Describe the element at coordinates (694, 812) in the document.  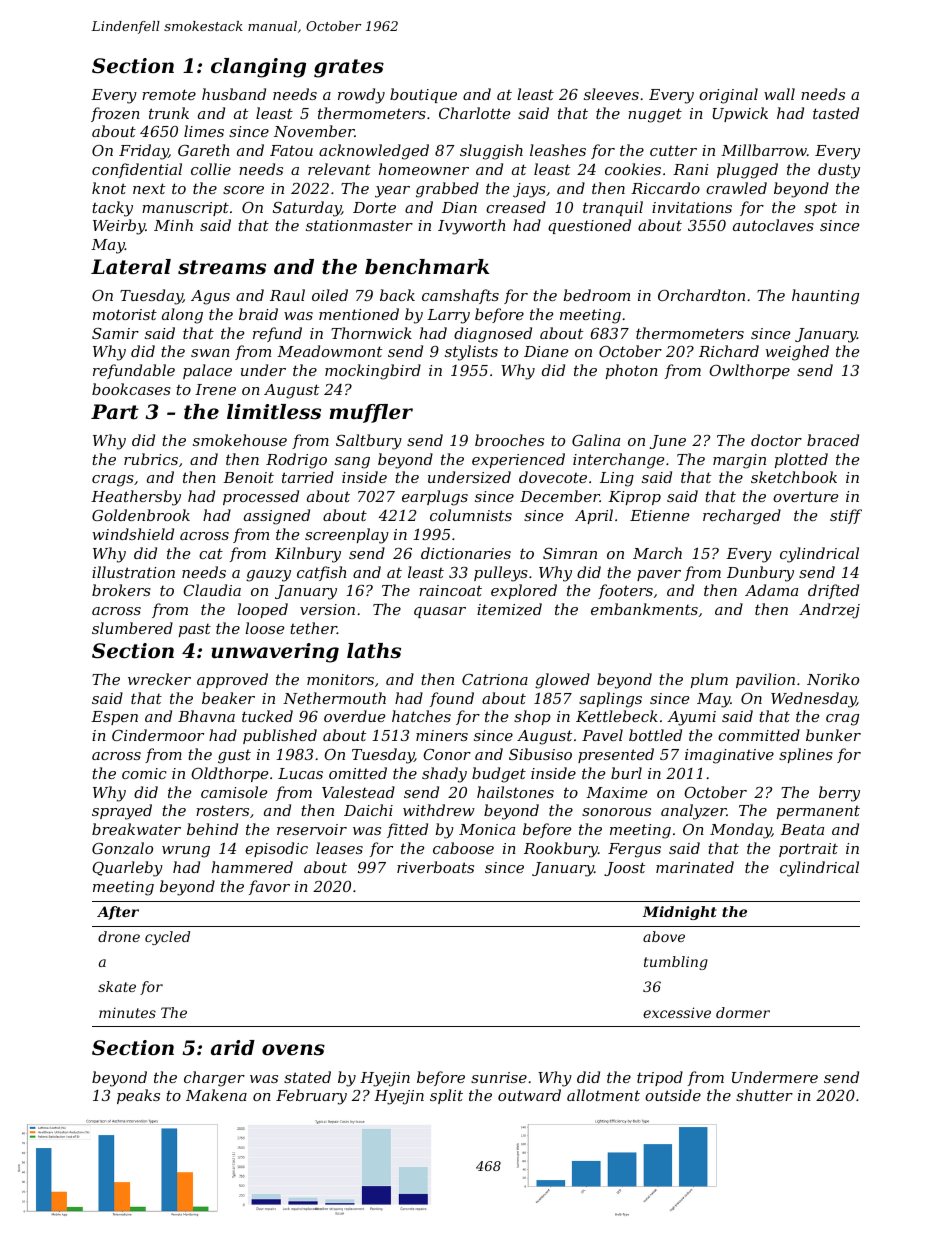
I see `analyzer` at that location.
